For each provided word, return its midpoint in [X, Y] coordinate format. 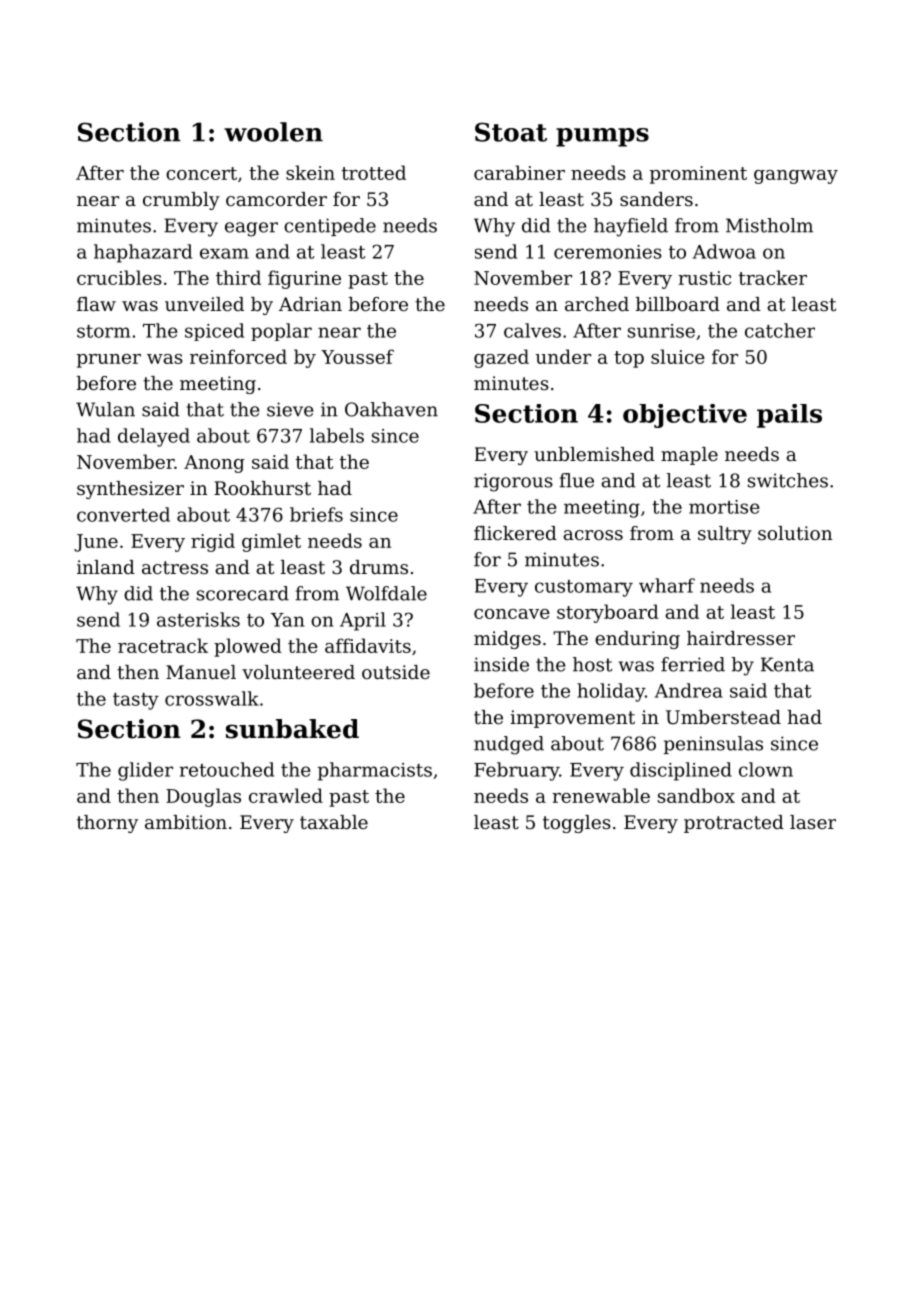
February [516, 771]
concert [201, 173]
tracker [773, 277]
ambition [186, 822]
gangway [796, 177]
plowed [248, 647]
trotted [374, 172]
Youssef [357, 356]
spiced [214, 332]
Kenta [787, 664]
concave [512, 614]
